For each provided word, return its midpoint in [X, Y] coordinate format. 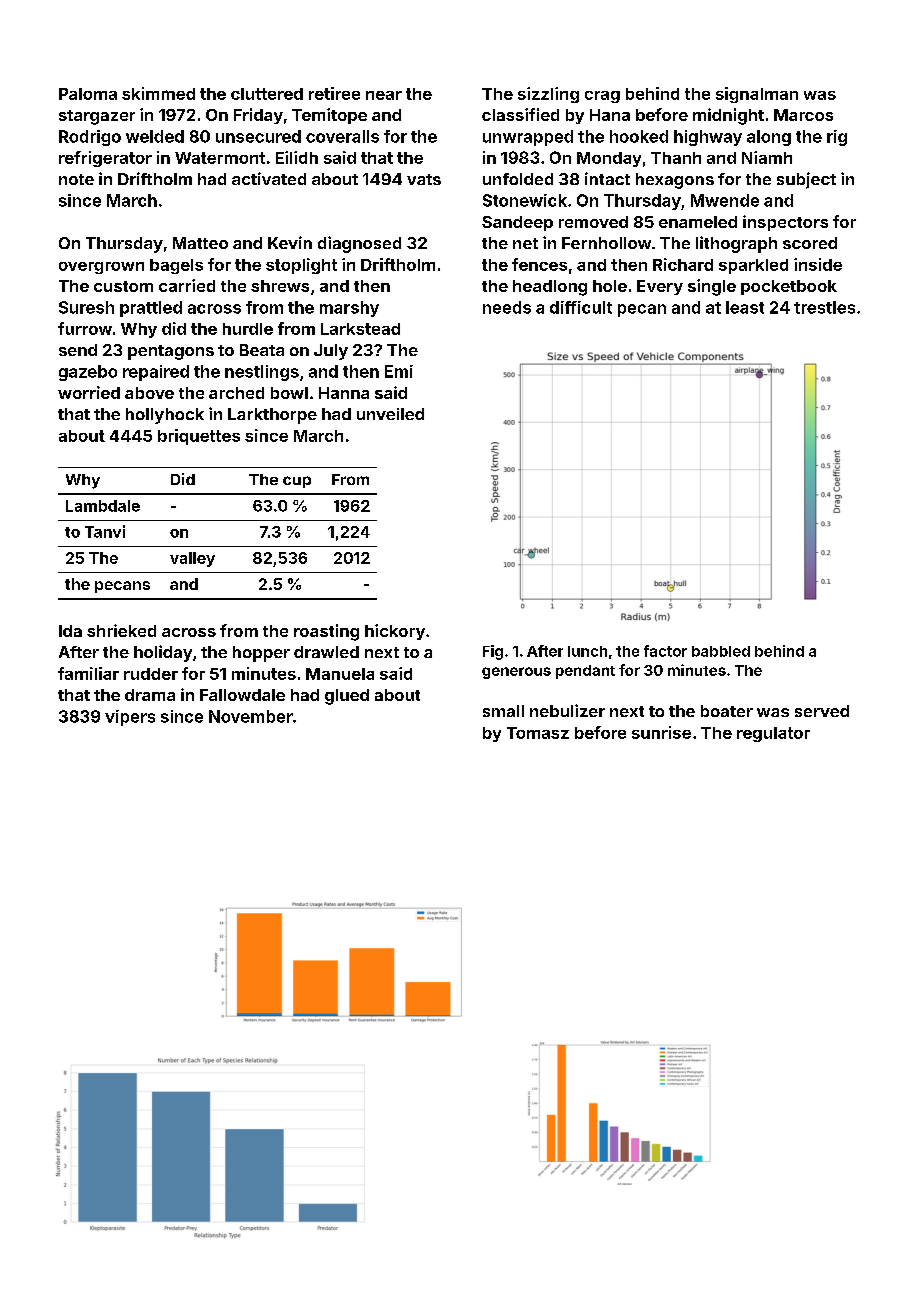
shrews [280, 286]
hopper [261, 654]
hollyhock [165, 416]
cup [297, 482]
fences [539, 264]
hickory [395, 632]
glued [347, 697]
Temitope [329, 116]
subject [806, 180]
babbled [721, 651]
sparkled [753, 266]
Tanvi [105, 531]
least [745, 307]
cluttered [267, 94]
